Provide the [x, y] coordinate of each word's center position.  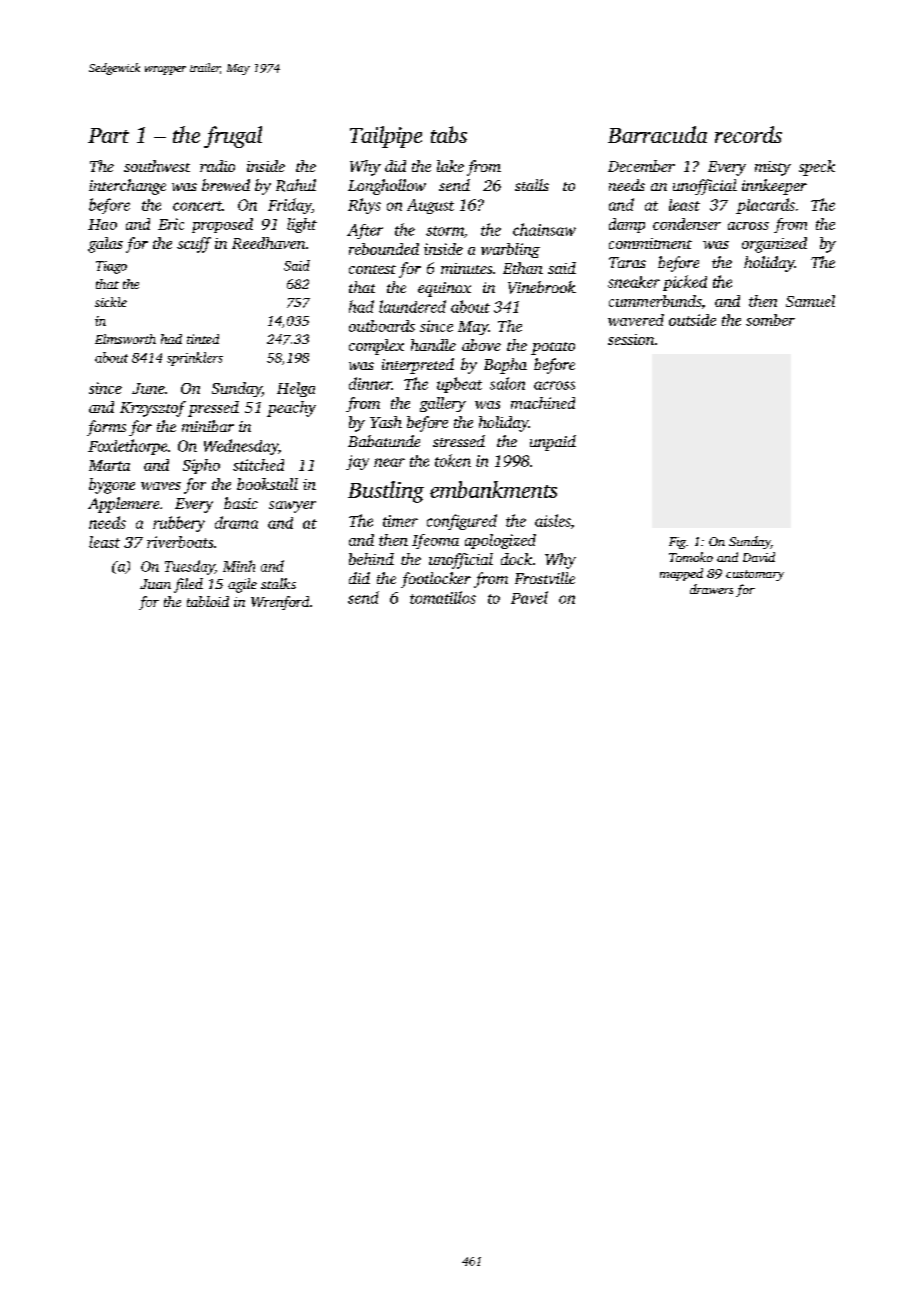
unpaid [553, 443]
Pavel [529, 597]
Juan [155, 584]
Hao [102, 224]
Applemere [123, 505]
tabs [449, 134]
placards [765, 206]
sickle [111, 302]
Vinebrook [542, 287]
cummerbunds [655, 301]
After [365, 231]
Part [108, 135]
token [453, 460]
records [748, 134]
